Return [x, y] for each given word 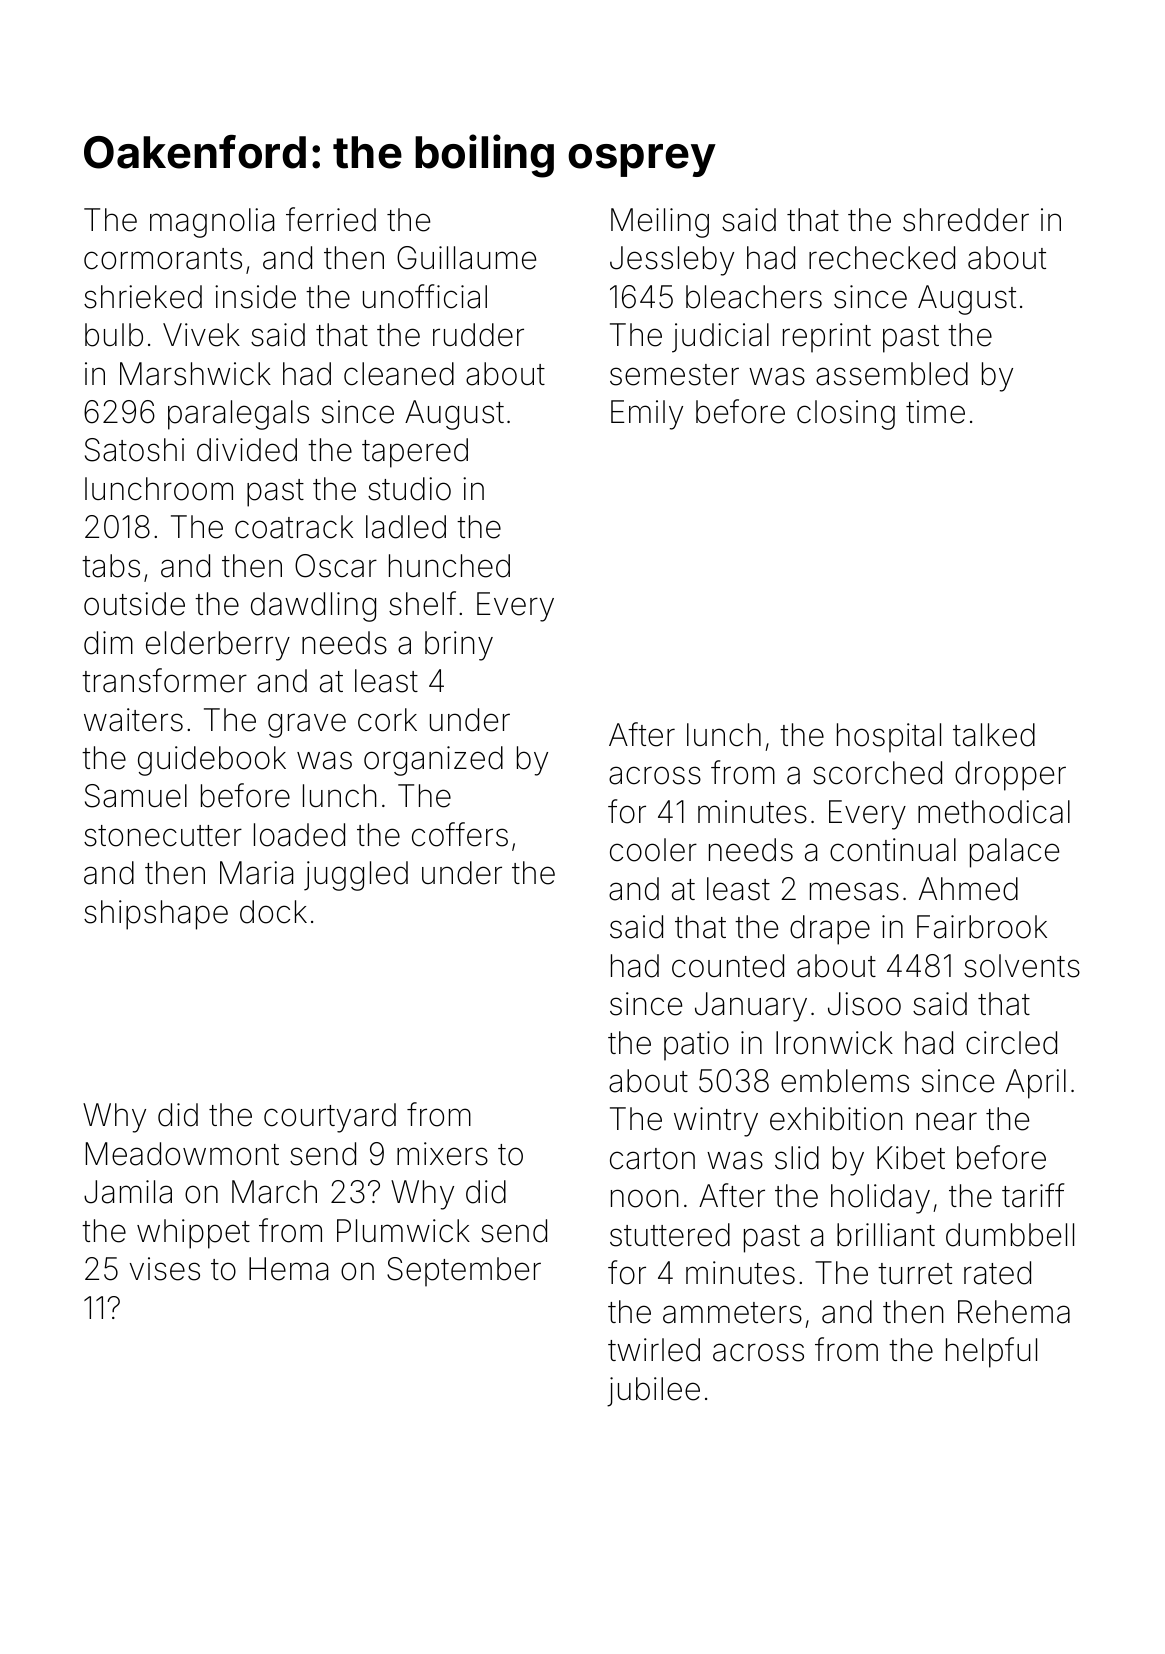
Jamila [128, 1192]
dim [108, 643]
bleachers [754, 297]
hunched [449, 566]
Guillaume [466, 258]
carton [652, 1159]
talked [994, 735]
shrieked [143, 297]
